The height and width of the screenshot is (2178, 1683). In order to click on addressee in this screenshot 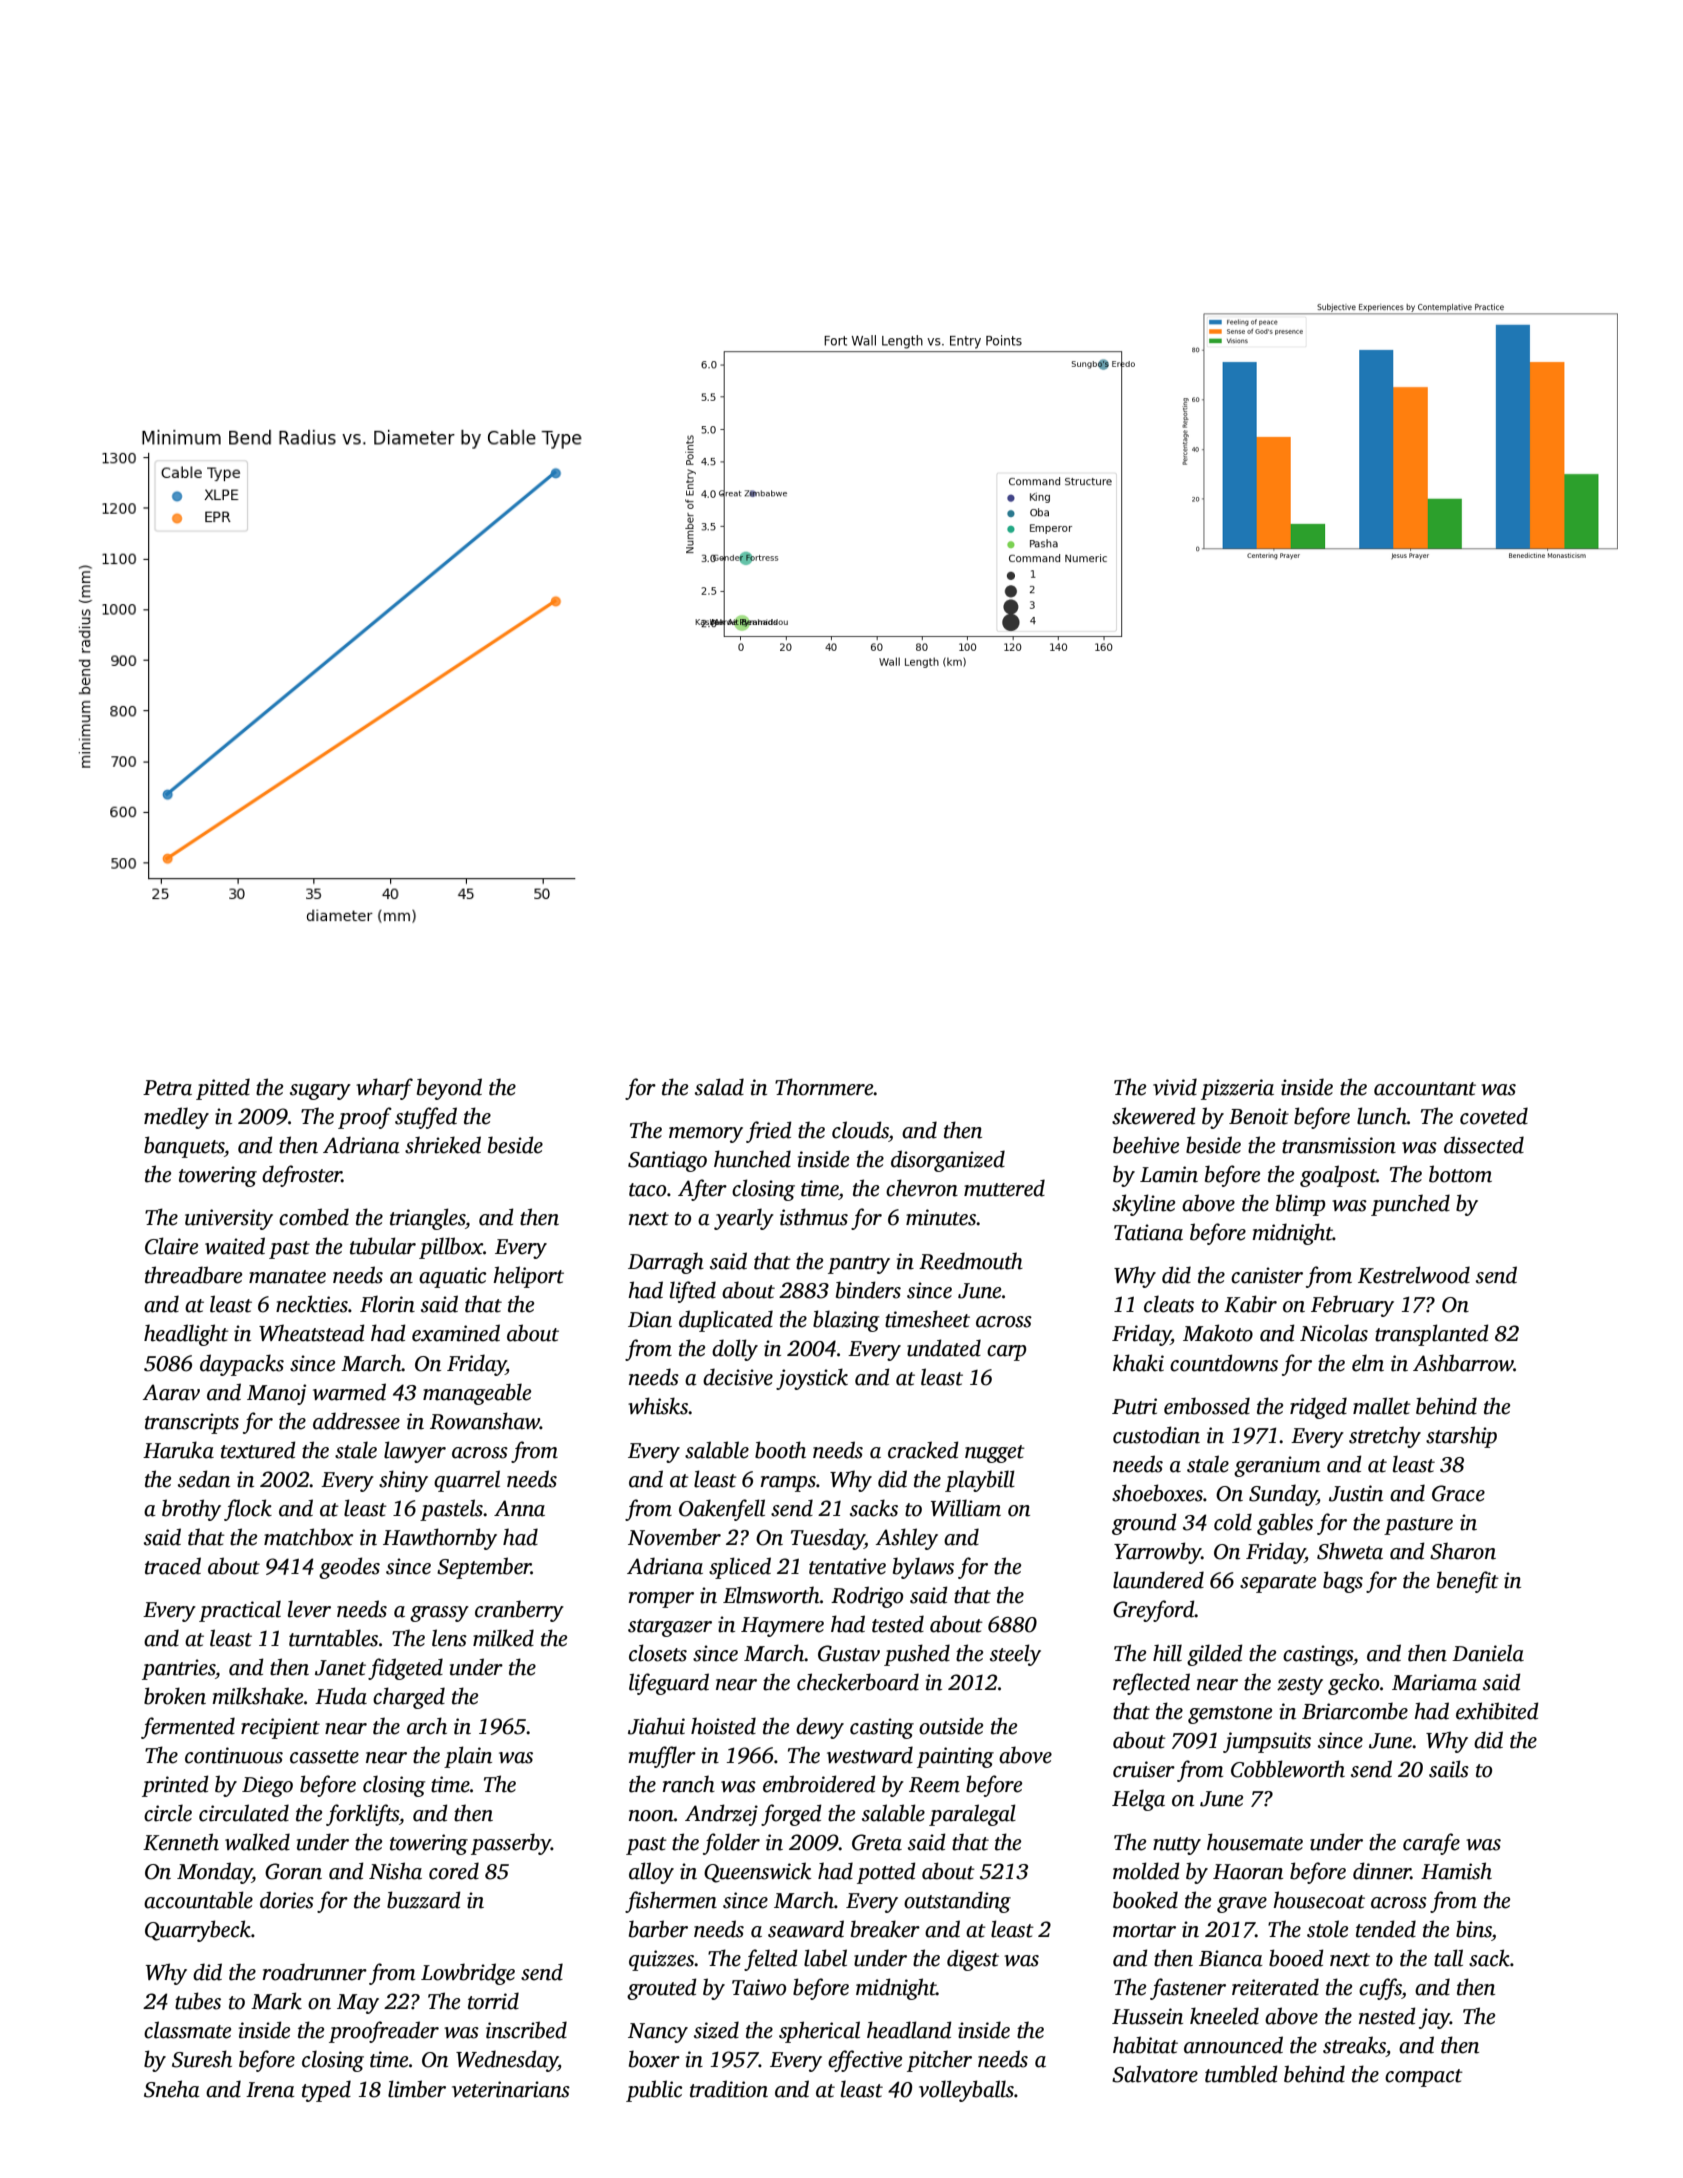, I will do `click(356, 1421)`.
